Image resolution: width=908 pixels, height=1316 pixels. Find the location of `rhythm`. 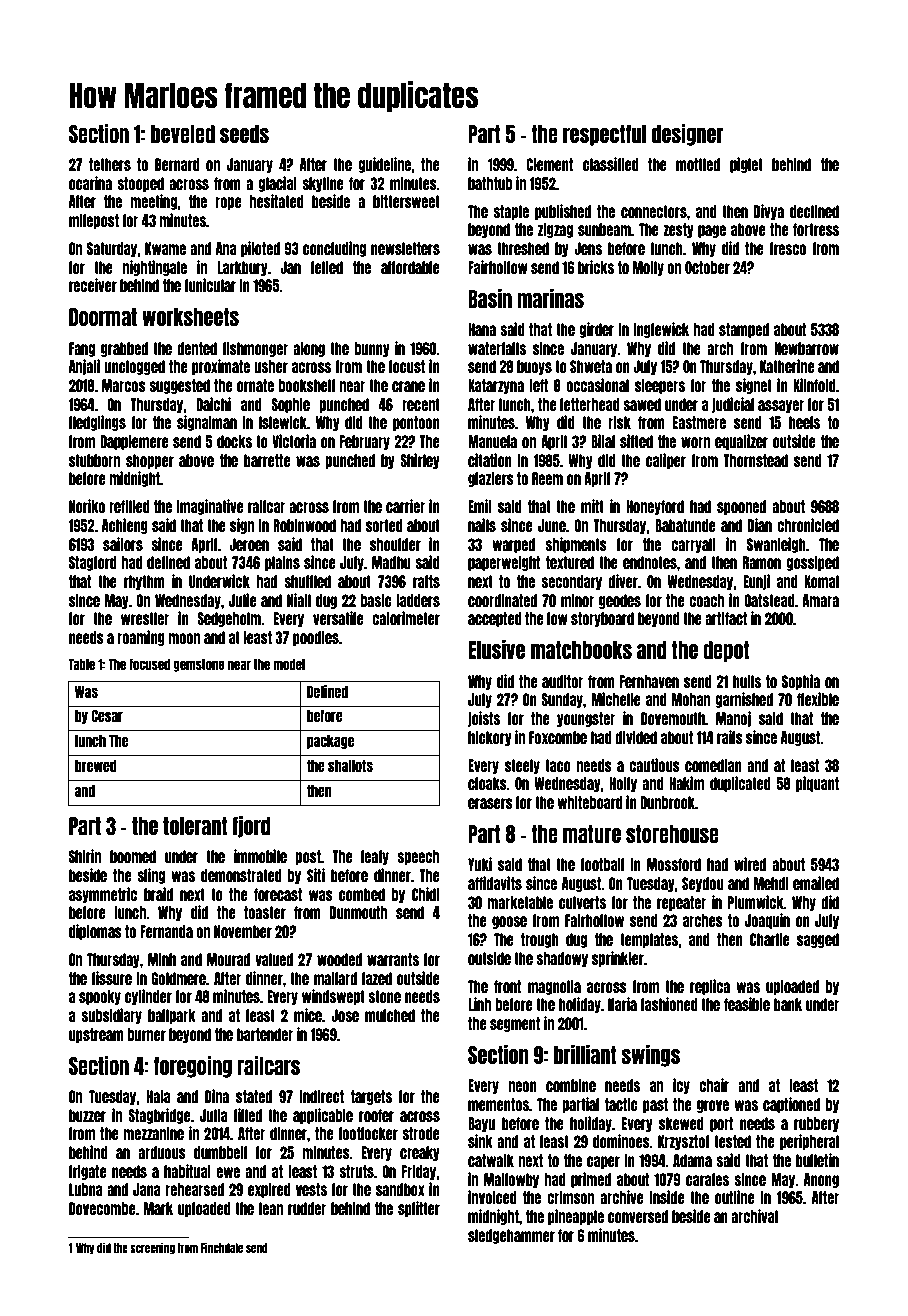

rhythm is located at coordinates (144, 582).
